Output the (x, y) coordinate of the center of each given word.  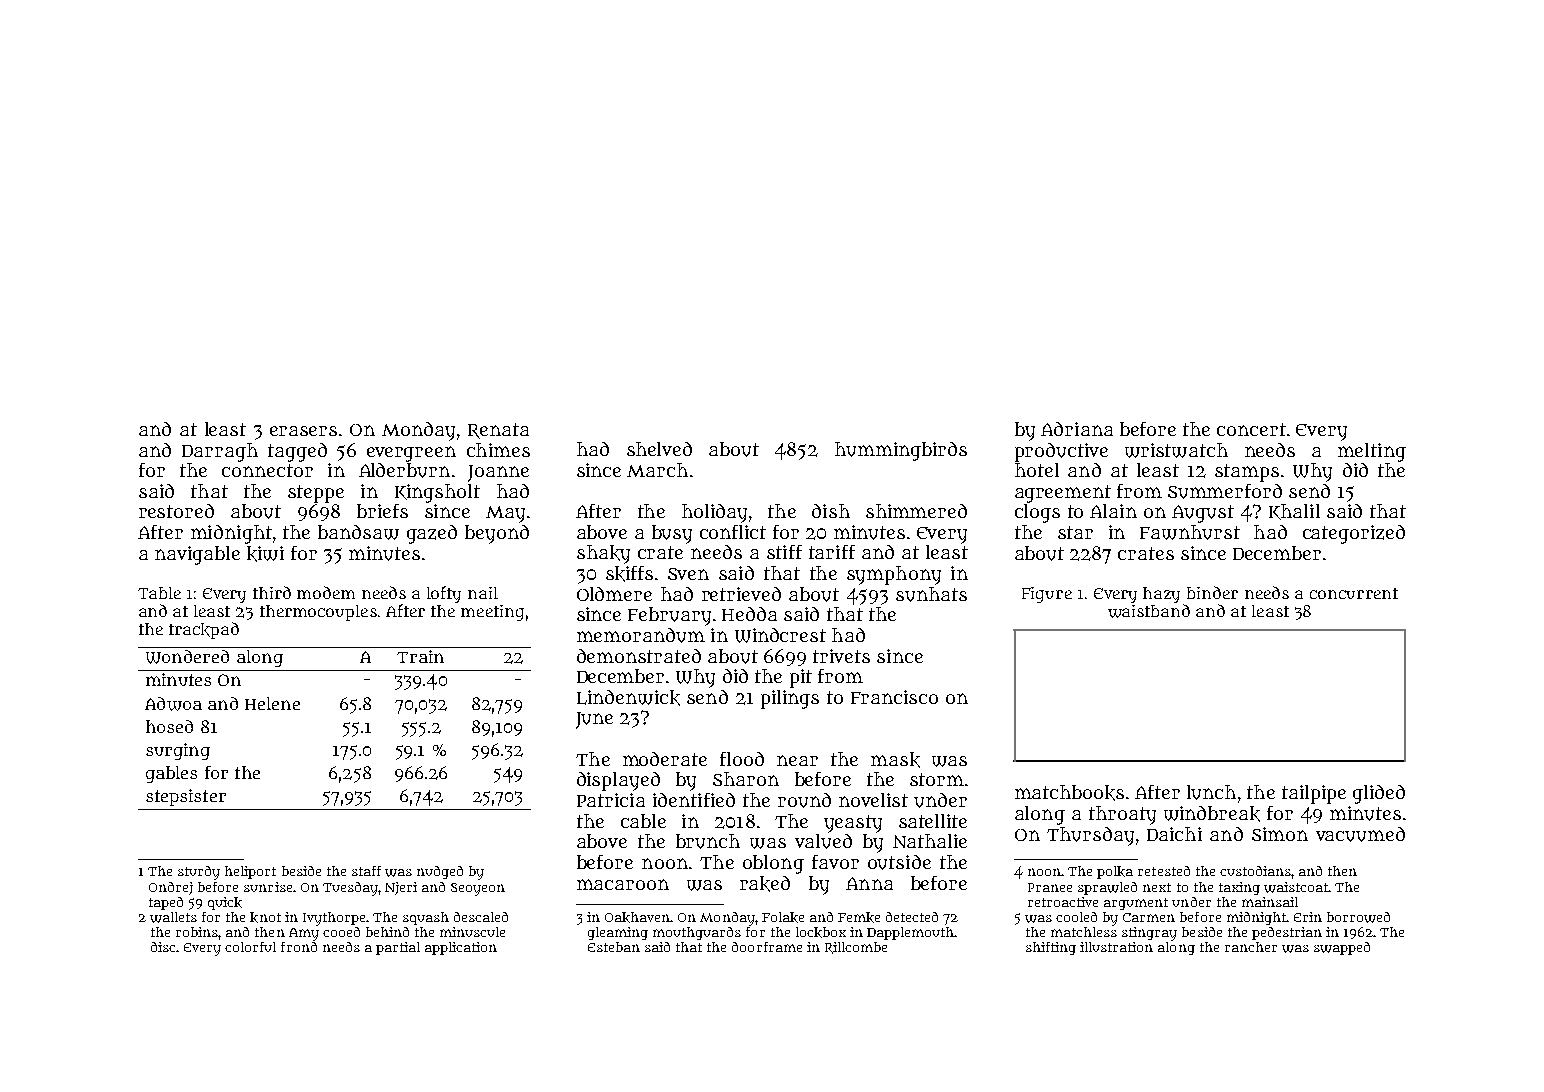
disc (163, 947)
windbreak (1212, 814)
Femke (859, 917)
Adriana (1077, 429)
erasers (303, 431)
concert (1251, 429)
